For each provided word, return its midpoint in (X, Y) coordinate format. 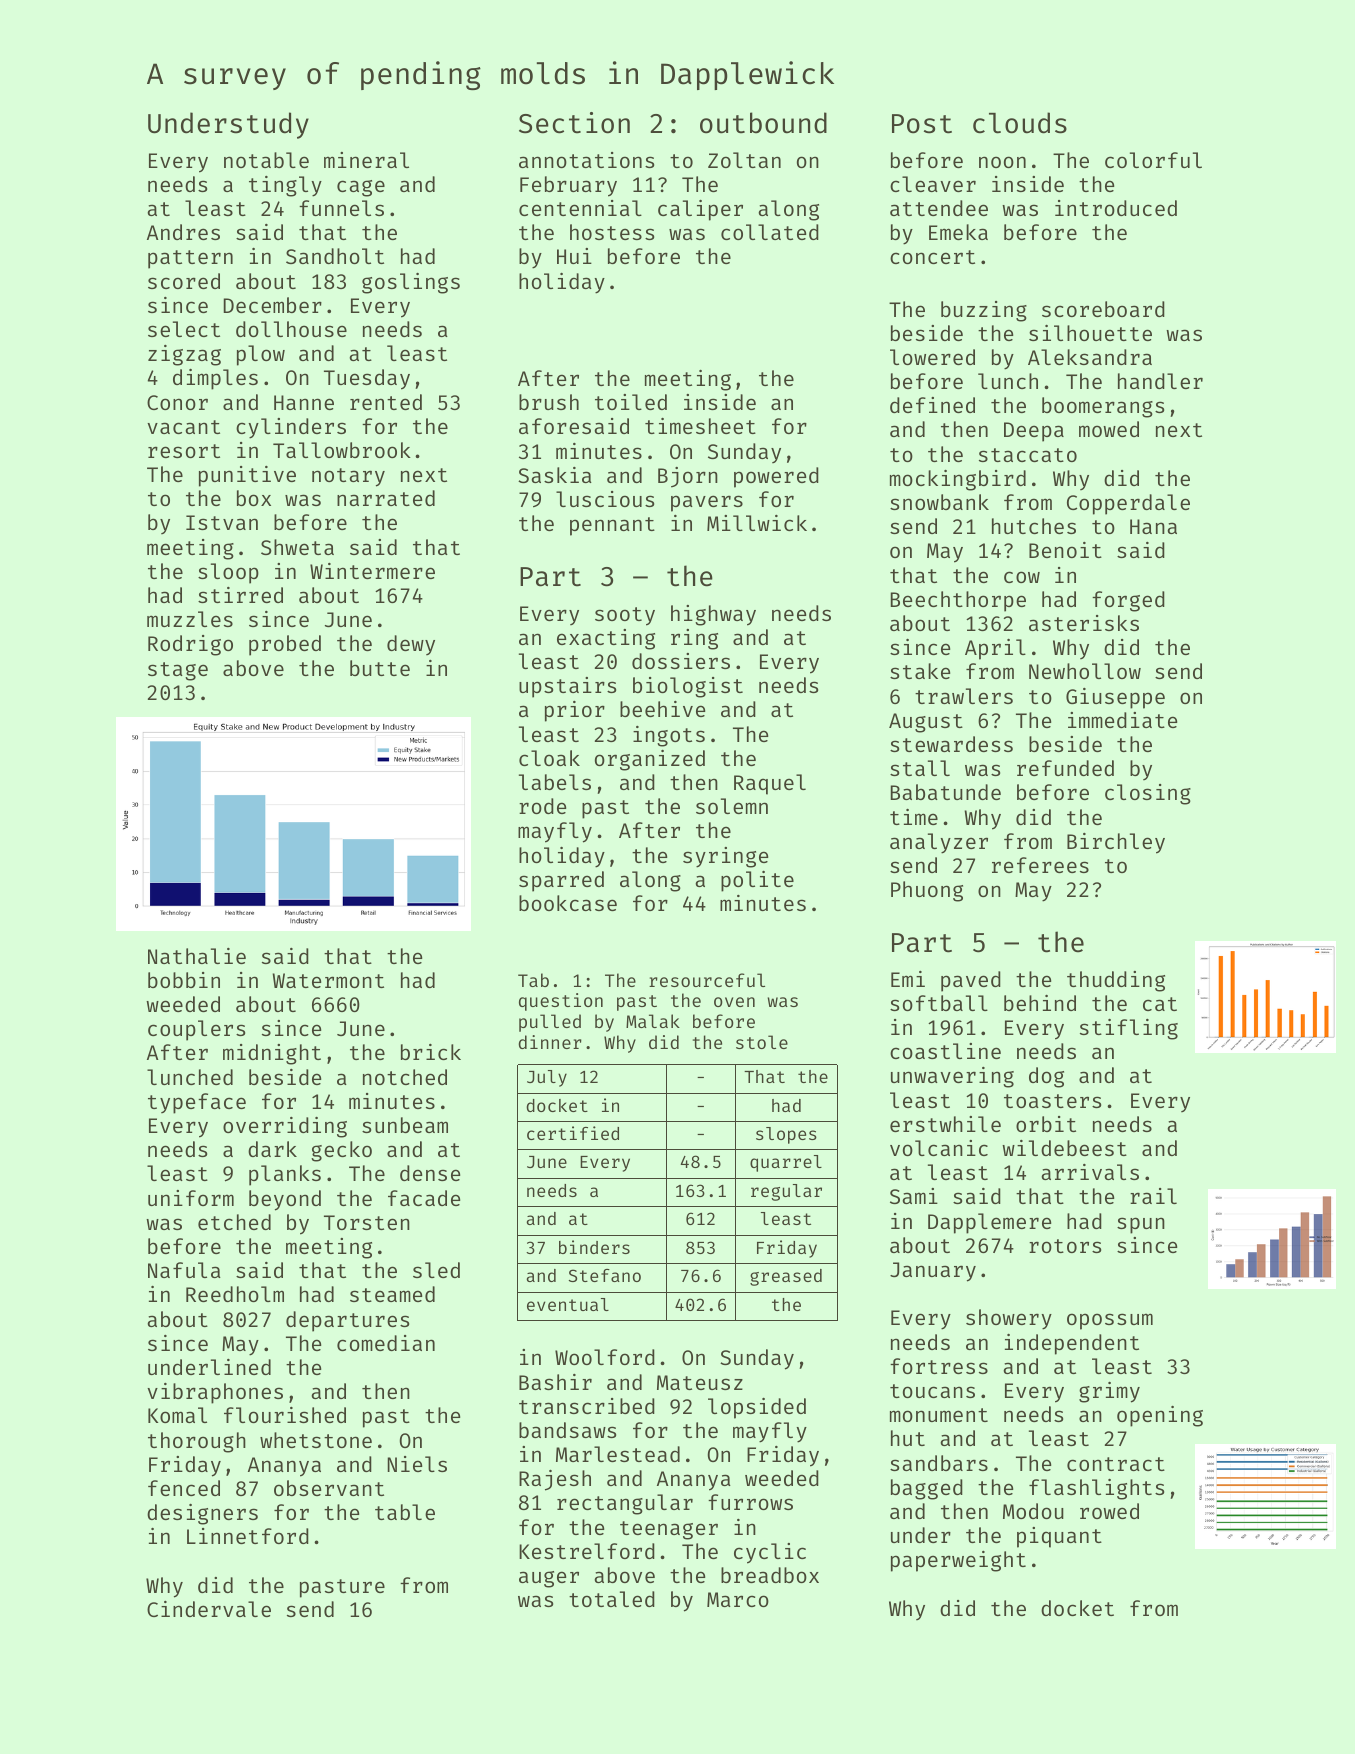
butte (380, 668)
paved (971, 981)
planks (285, 1175)
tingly (285, 186)
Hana (1153, 526)
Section (574, 123)
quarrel (786, 1163)
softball (939, 1003)
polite (757, 881)
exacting (606, 639)
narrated (386, 498)
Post (922, 124)
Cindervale (209, 1609)
